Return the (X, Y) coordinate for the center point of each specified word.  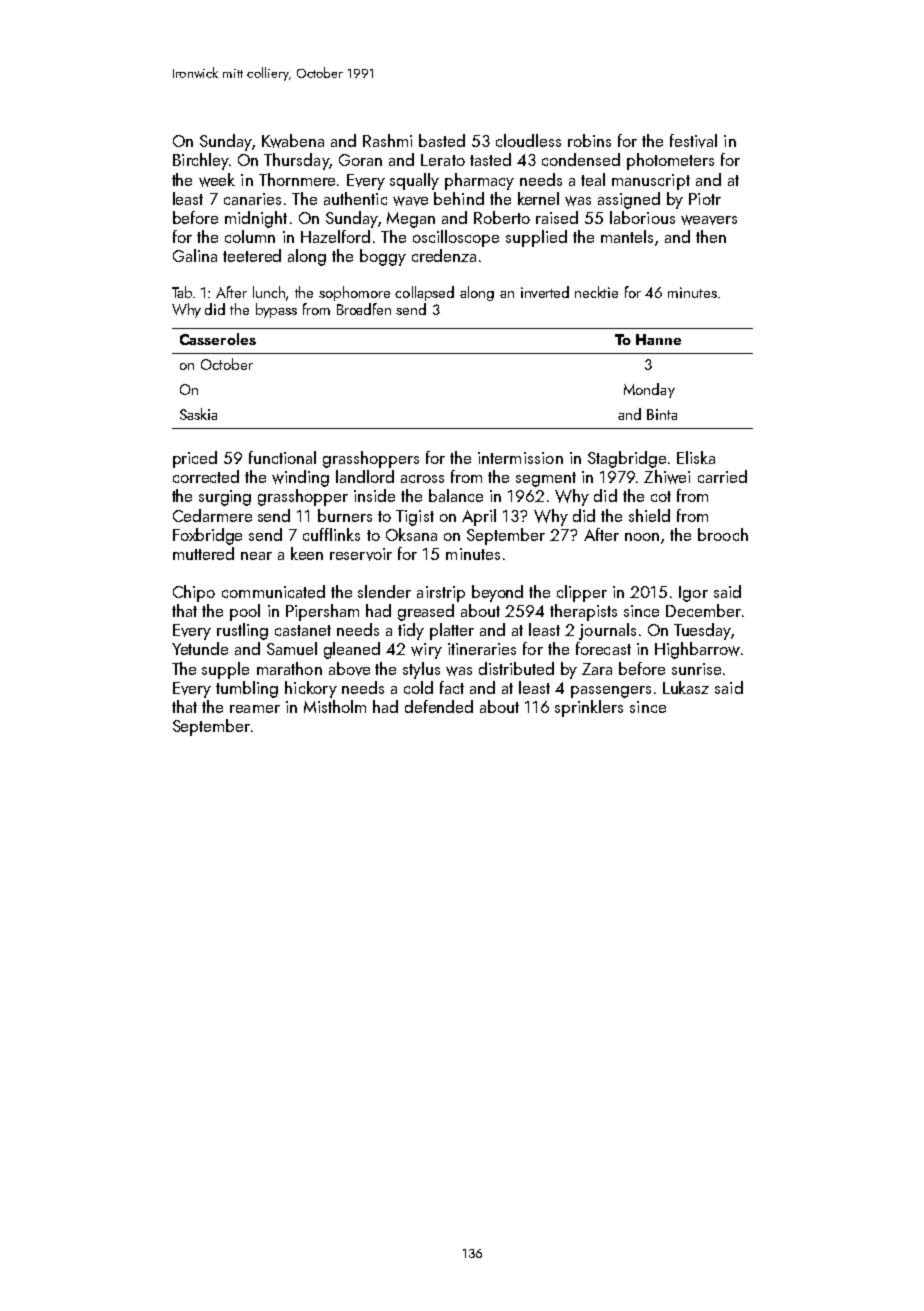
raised (557, 217)
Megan (411, 220)
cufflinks (331, 534)
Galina (195, 255)
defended (439, 706)
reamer (255, 709)
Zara (597, 669)
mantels (627, 236)
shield (649, 515)
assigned (629, 200)
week (217, 180)
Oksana (411, 534)
